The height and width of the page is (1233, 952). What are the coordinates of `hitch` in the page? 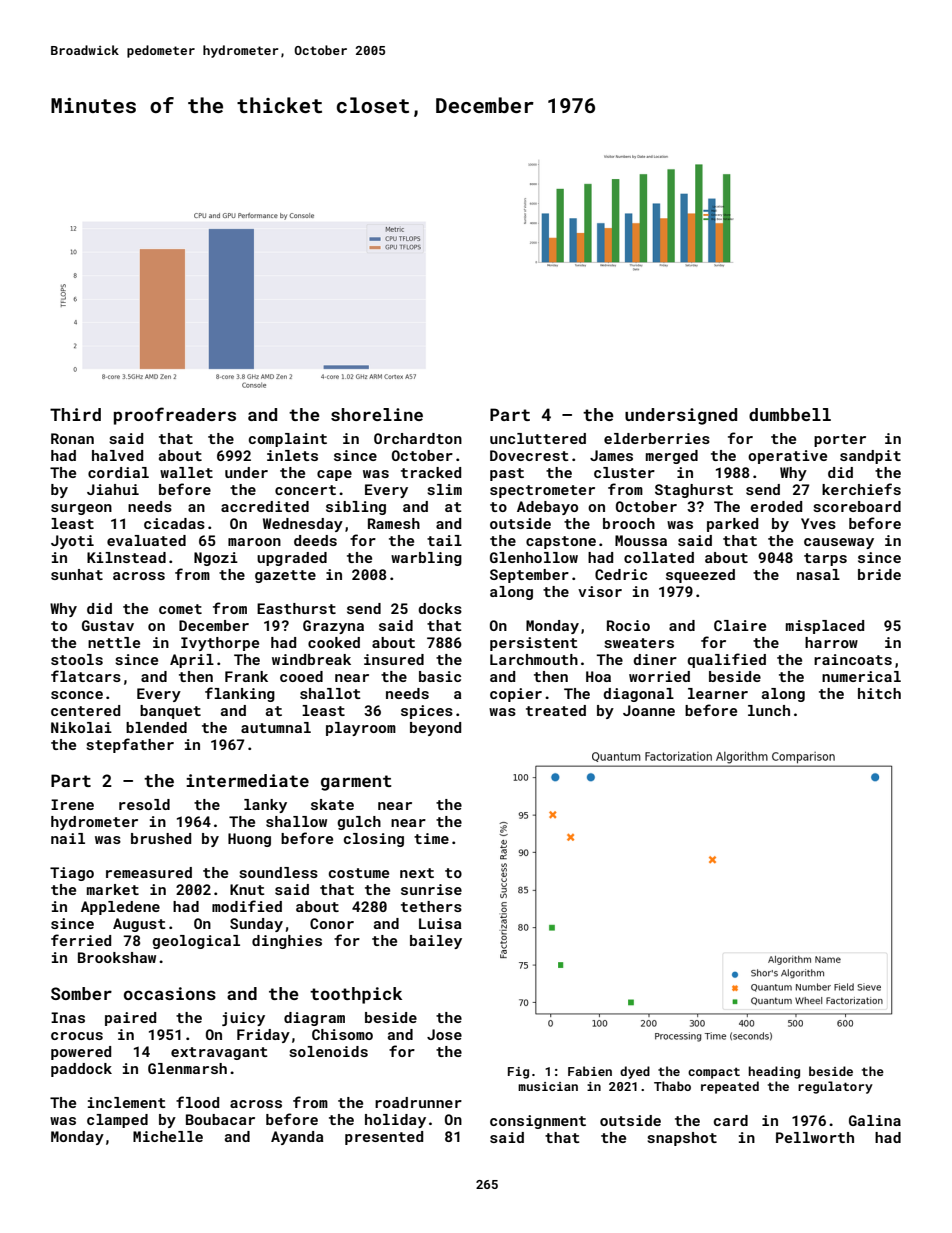 It's located at (879, 693).
